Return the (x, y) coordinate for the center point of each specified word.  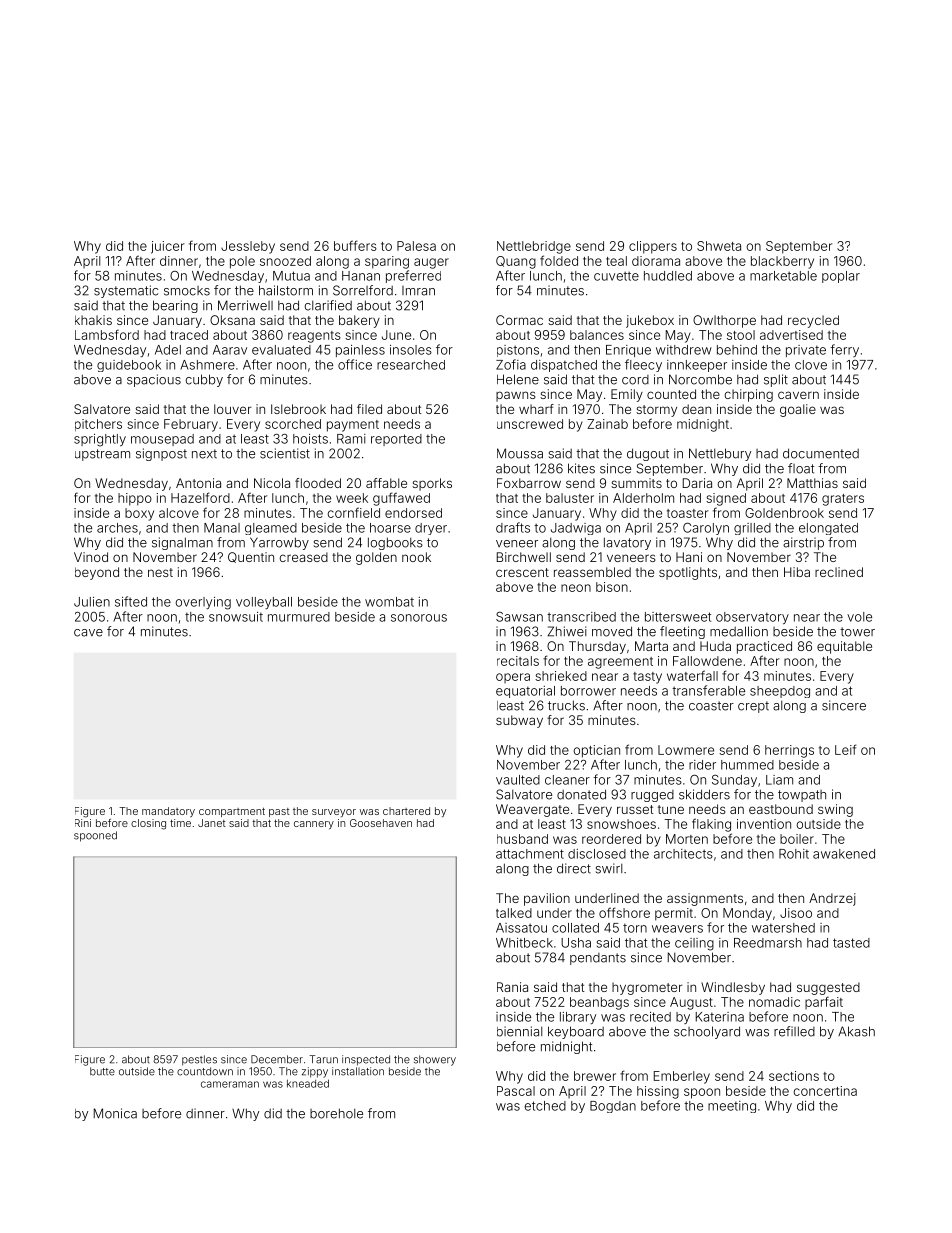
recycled (813, 321)
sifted (131, 601)
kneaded (308, 1083)
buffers (355, 245)
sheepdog (780, 692)
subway (519, 721)
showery (435, 1060)
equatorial (525, 692)
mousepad (162, 440)
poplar (841, 277)
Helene (518, 379)
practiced (764, 647)
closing (148, 824)
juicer (167, 247)
